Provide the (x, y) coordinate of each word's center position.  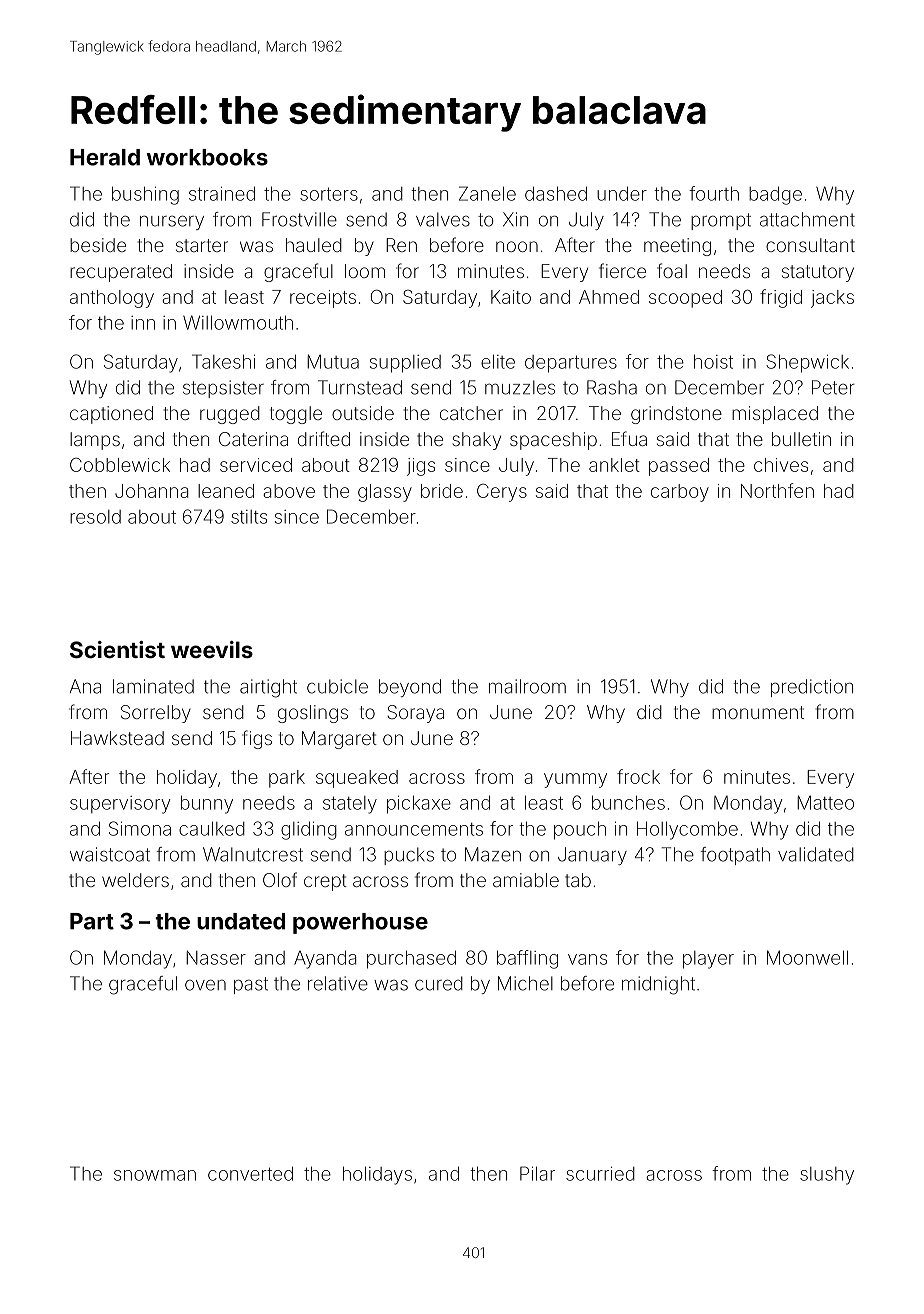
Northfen (777, 490)
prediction (812, 688)
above (289, 491)
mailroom (527, 686)
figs (257, 739)
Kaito (511, 297)
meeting (677, 247)
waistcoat (110, 854)
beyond (410, 688)
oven (205, 985)
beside (98, 245)
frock (638, 776)
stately (350, 805)
